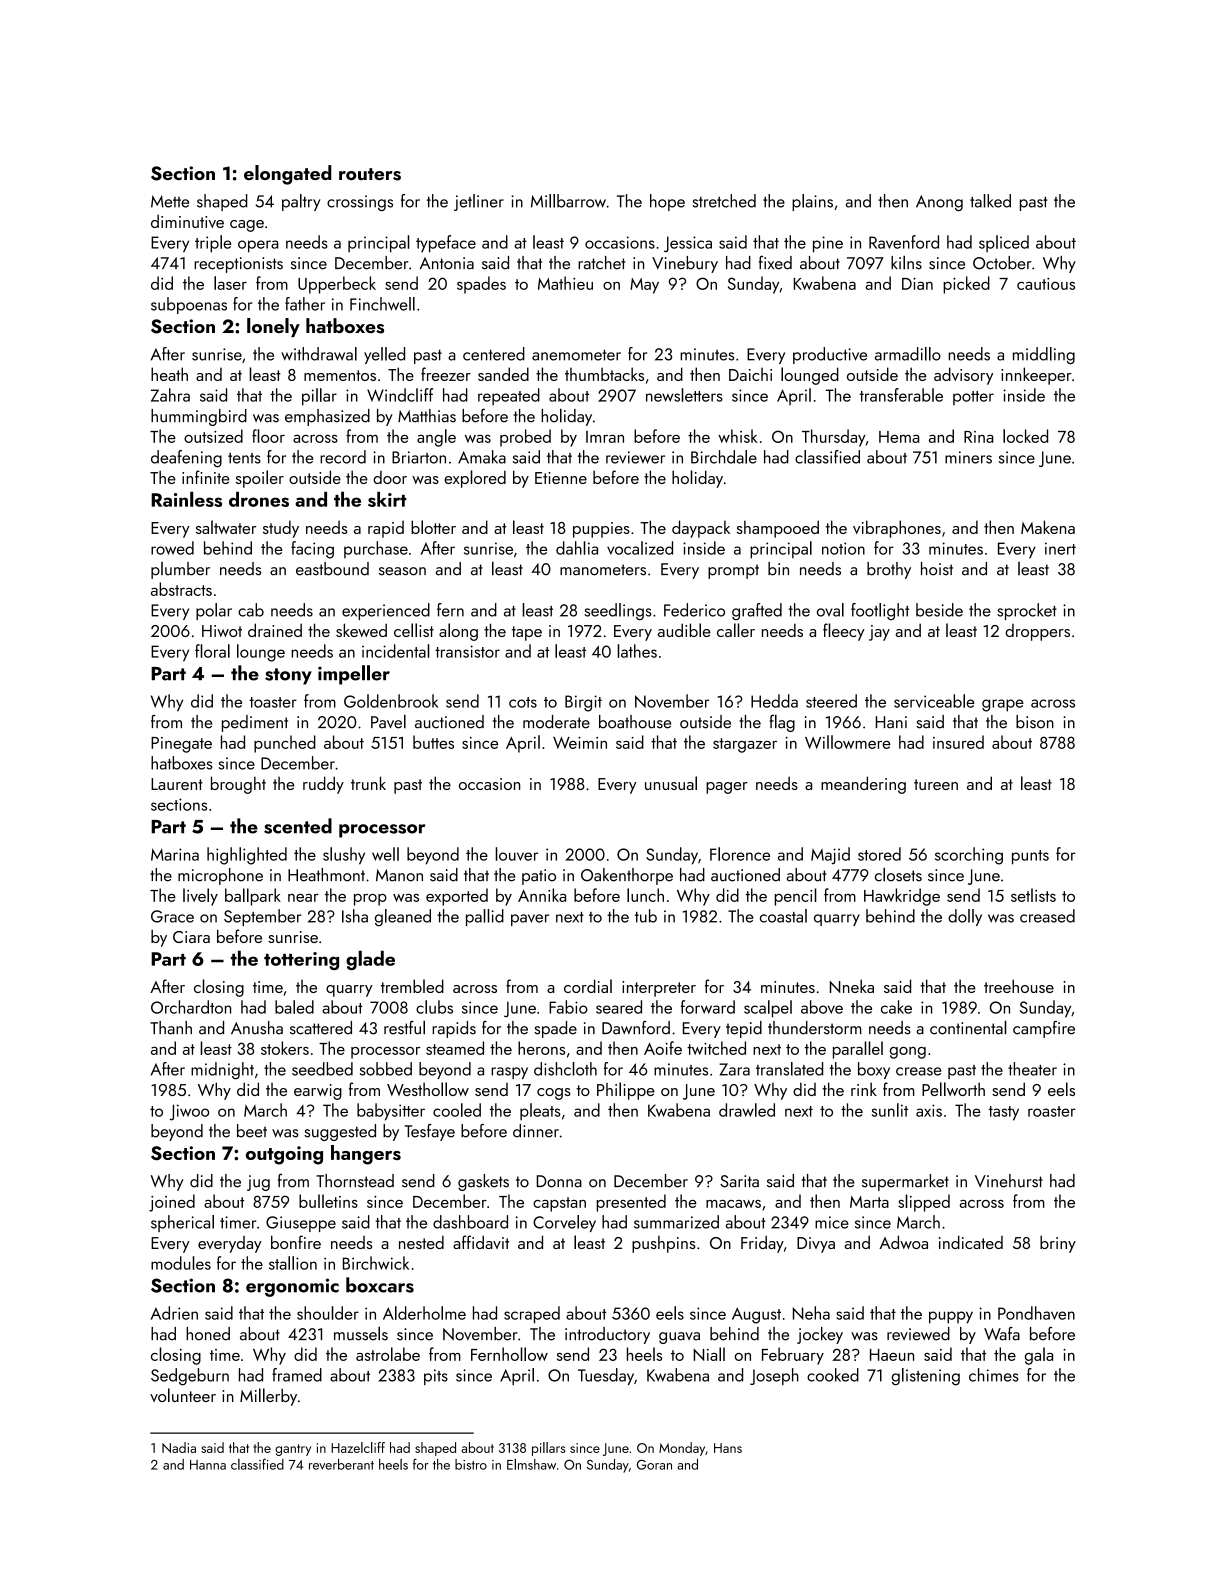 This document has width=1226, height=1587. I want to click on triple, so click(213, 244).
